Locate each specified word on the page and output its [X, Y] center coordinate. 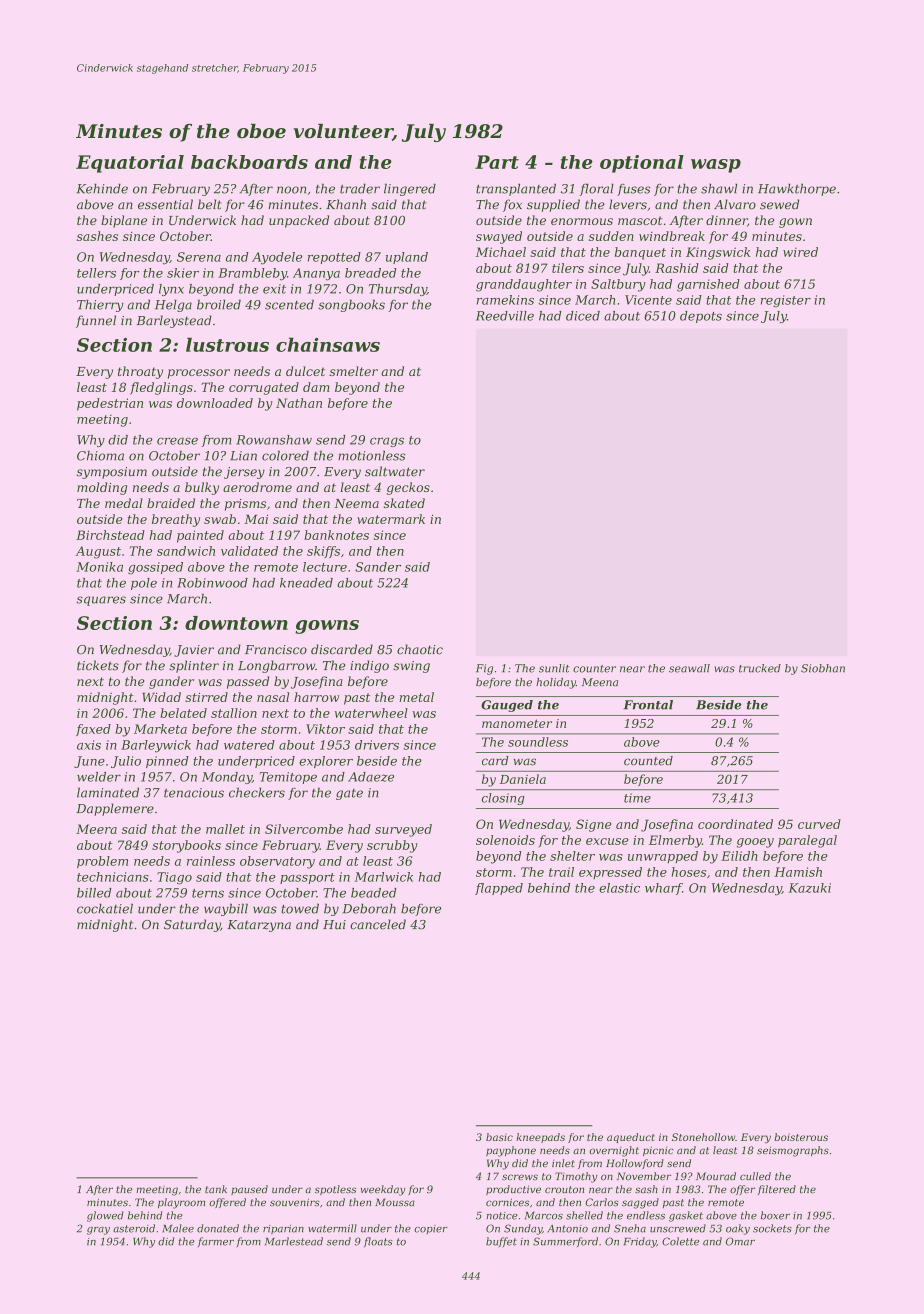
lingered [410, 189]
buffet [501, 1242]
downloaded [215, 403]
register [786, 301]
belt [210, 204]
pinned [167, 762]
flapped [499, 889]
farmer [216, 1242]
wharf [663, 889]
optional [642, 164]
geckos [408, 488]
